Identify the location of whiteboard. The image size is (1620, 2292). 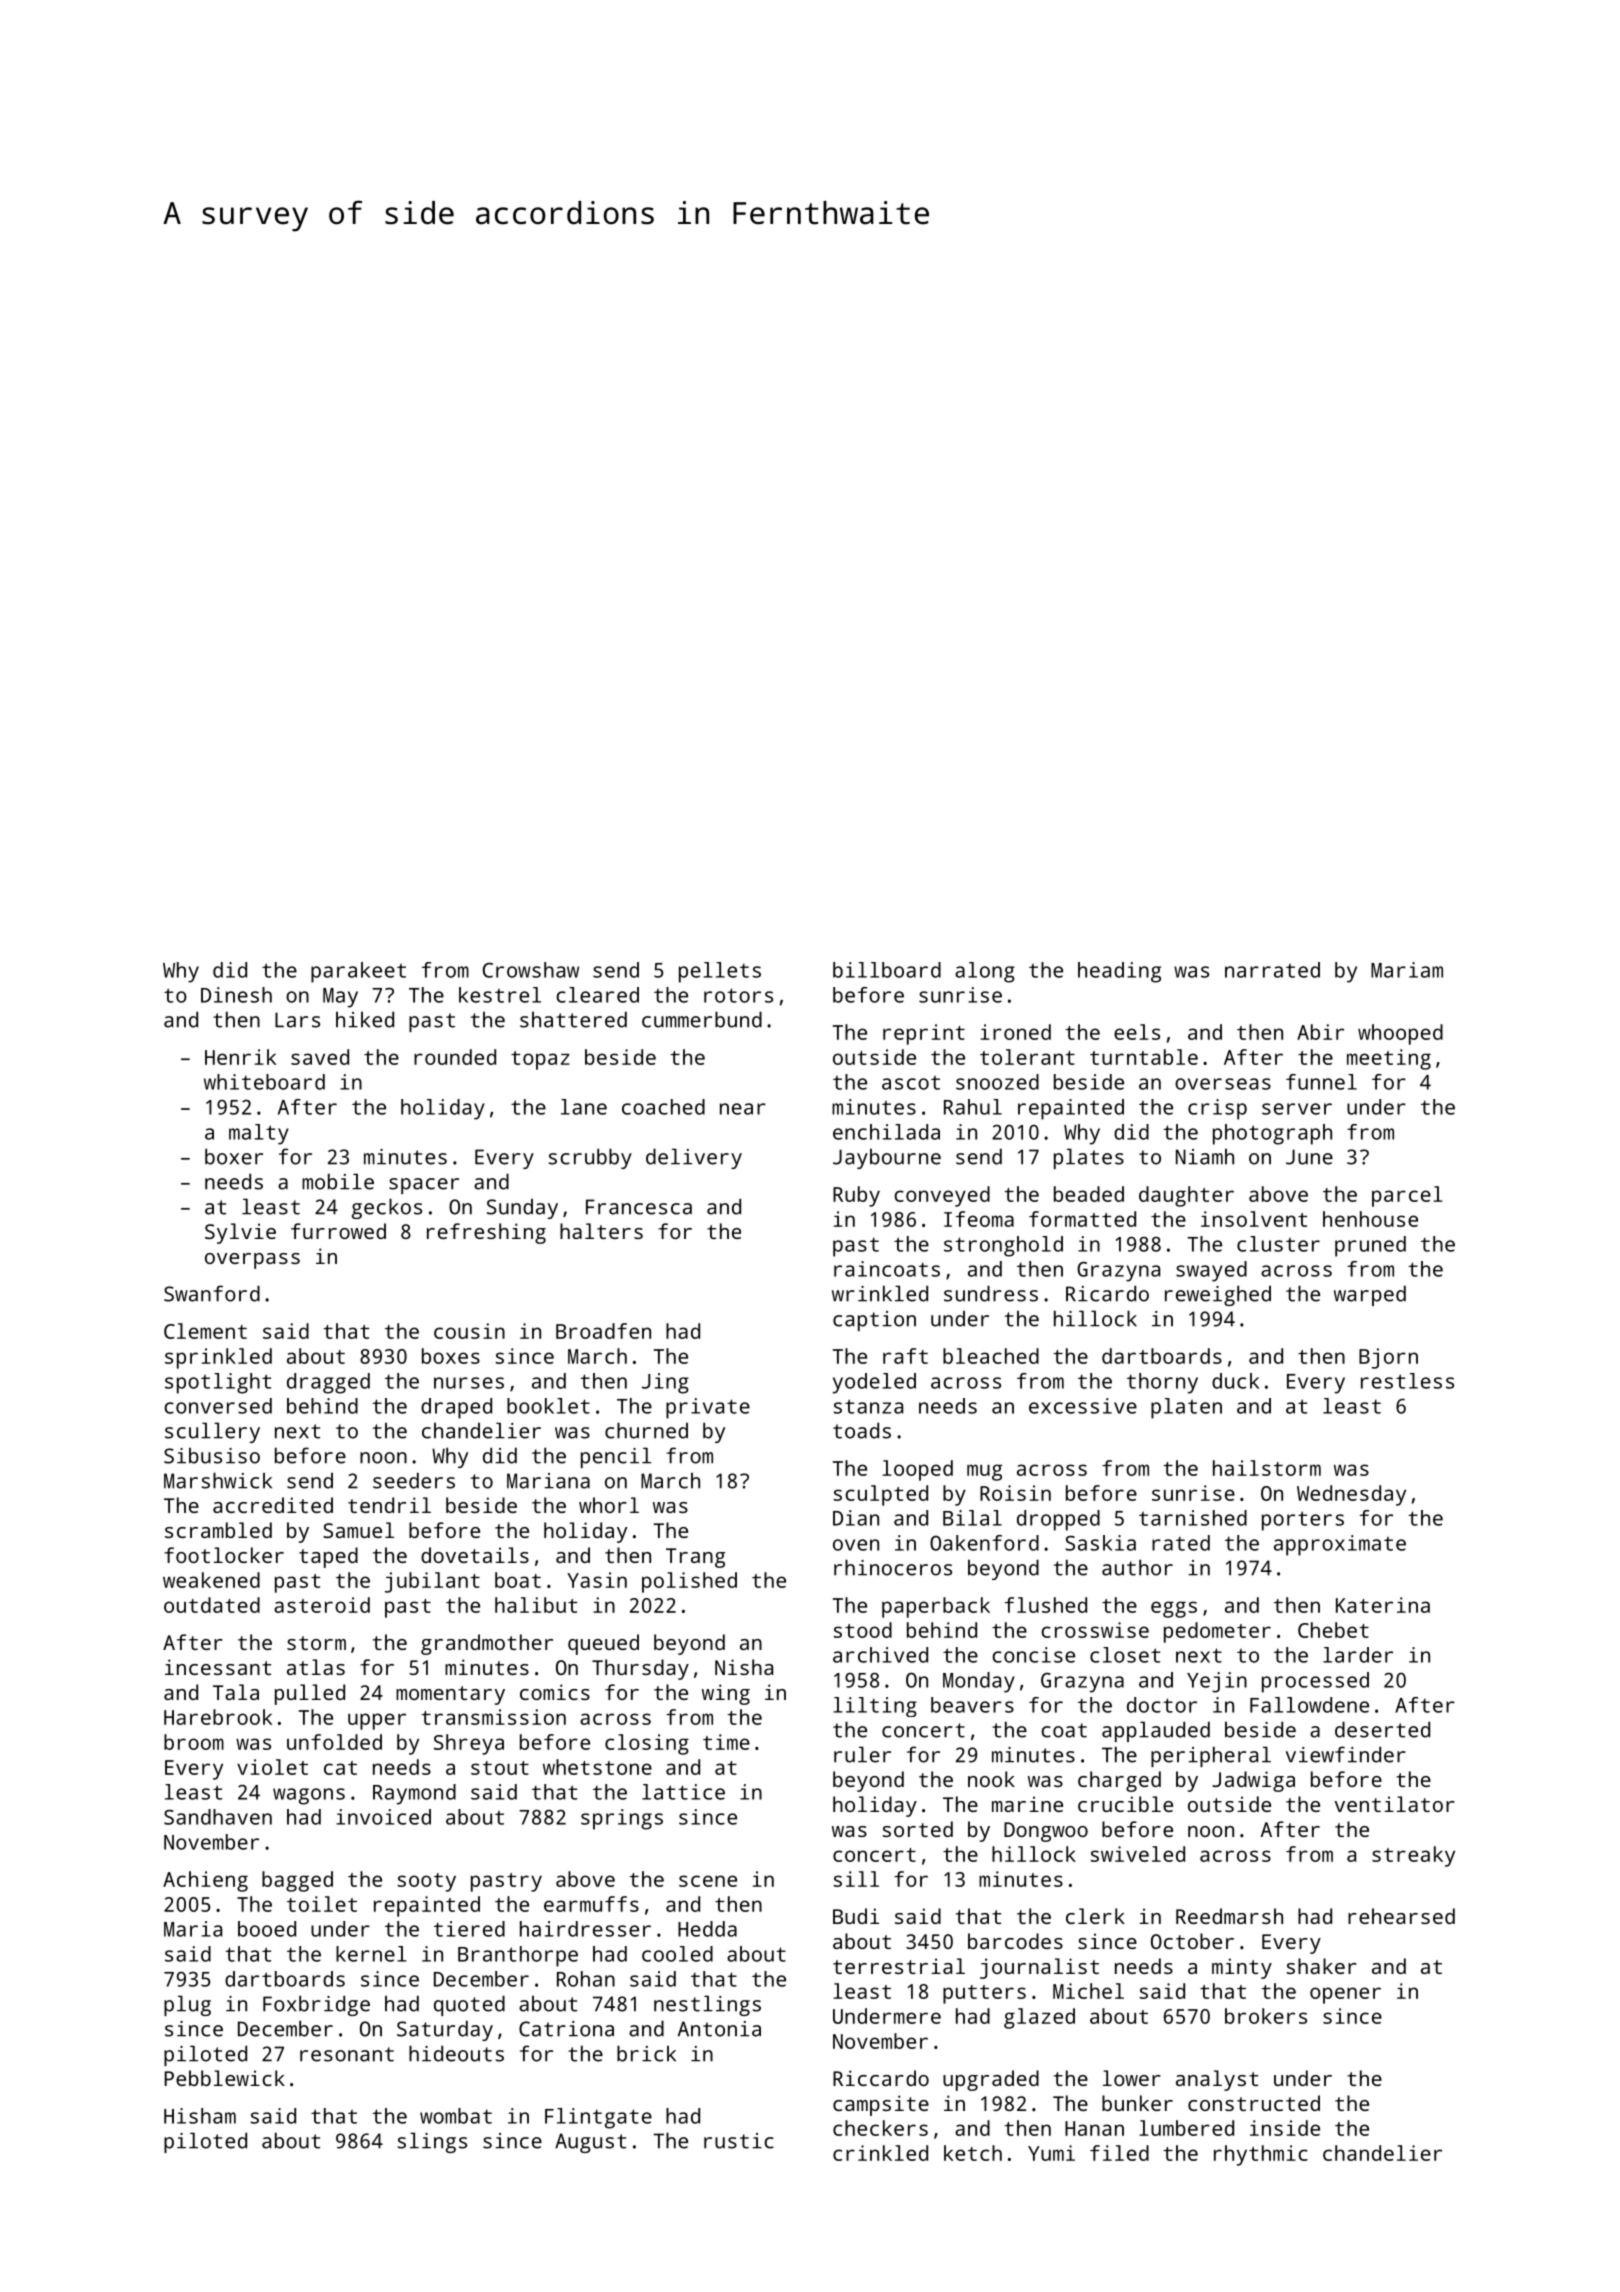
(264, 1082).
